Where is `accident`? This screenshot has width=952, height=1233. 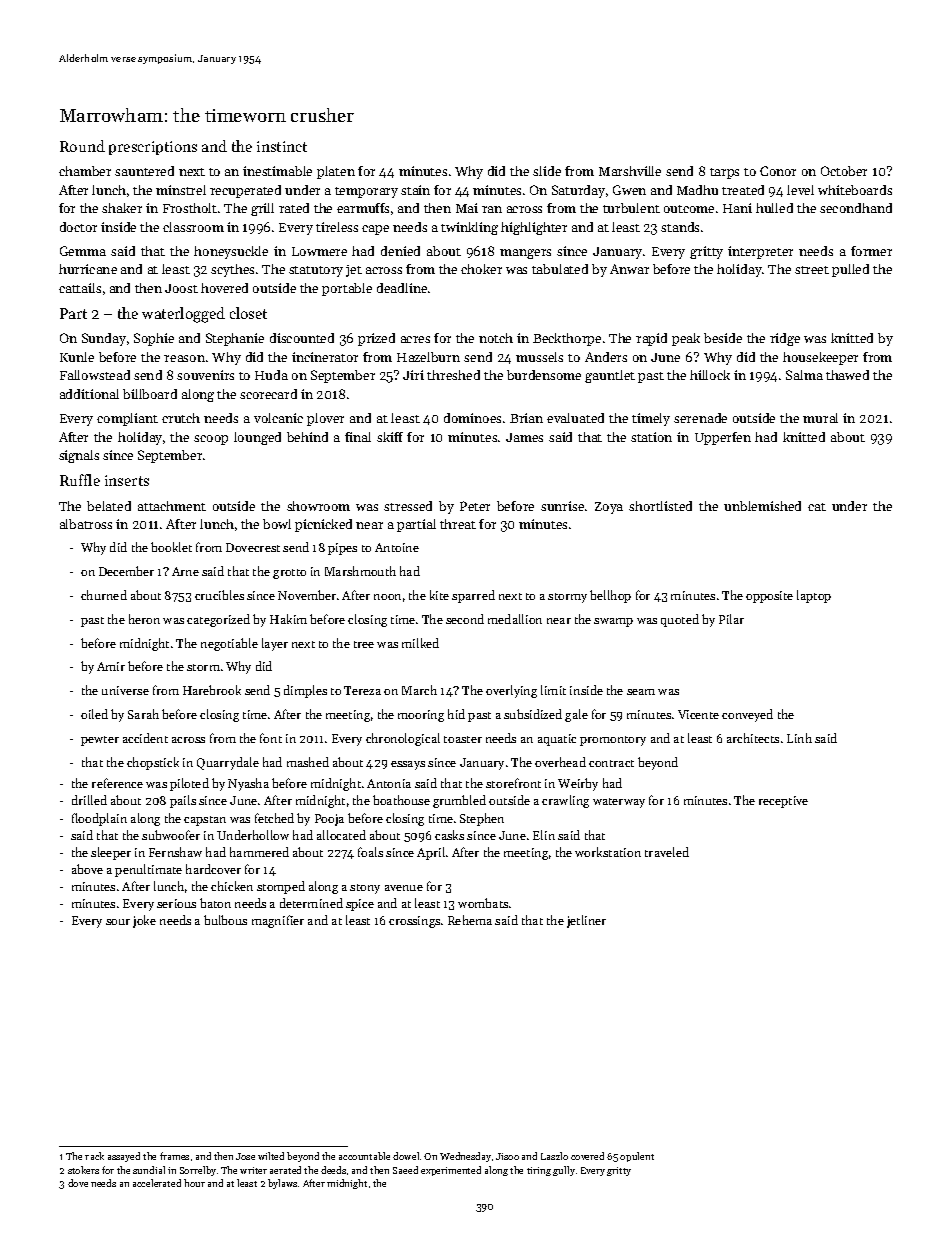
accident is located at coordinates (145, 738).
